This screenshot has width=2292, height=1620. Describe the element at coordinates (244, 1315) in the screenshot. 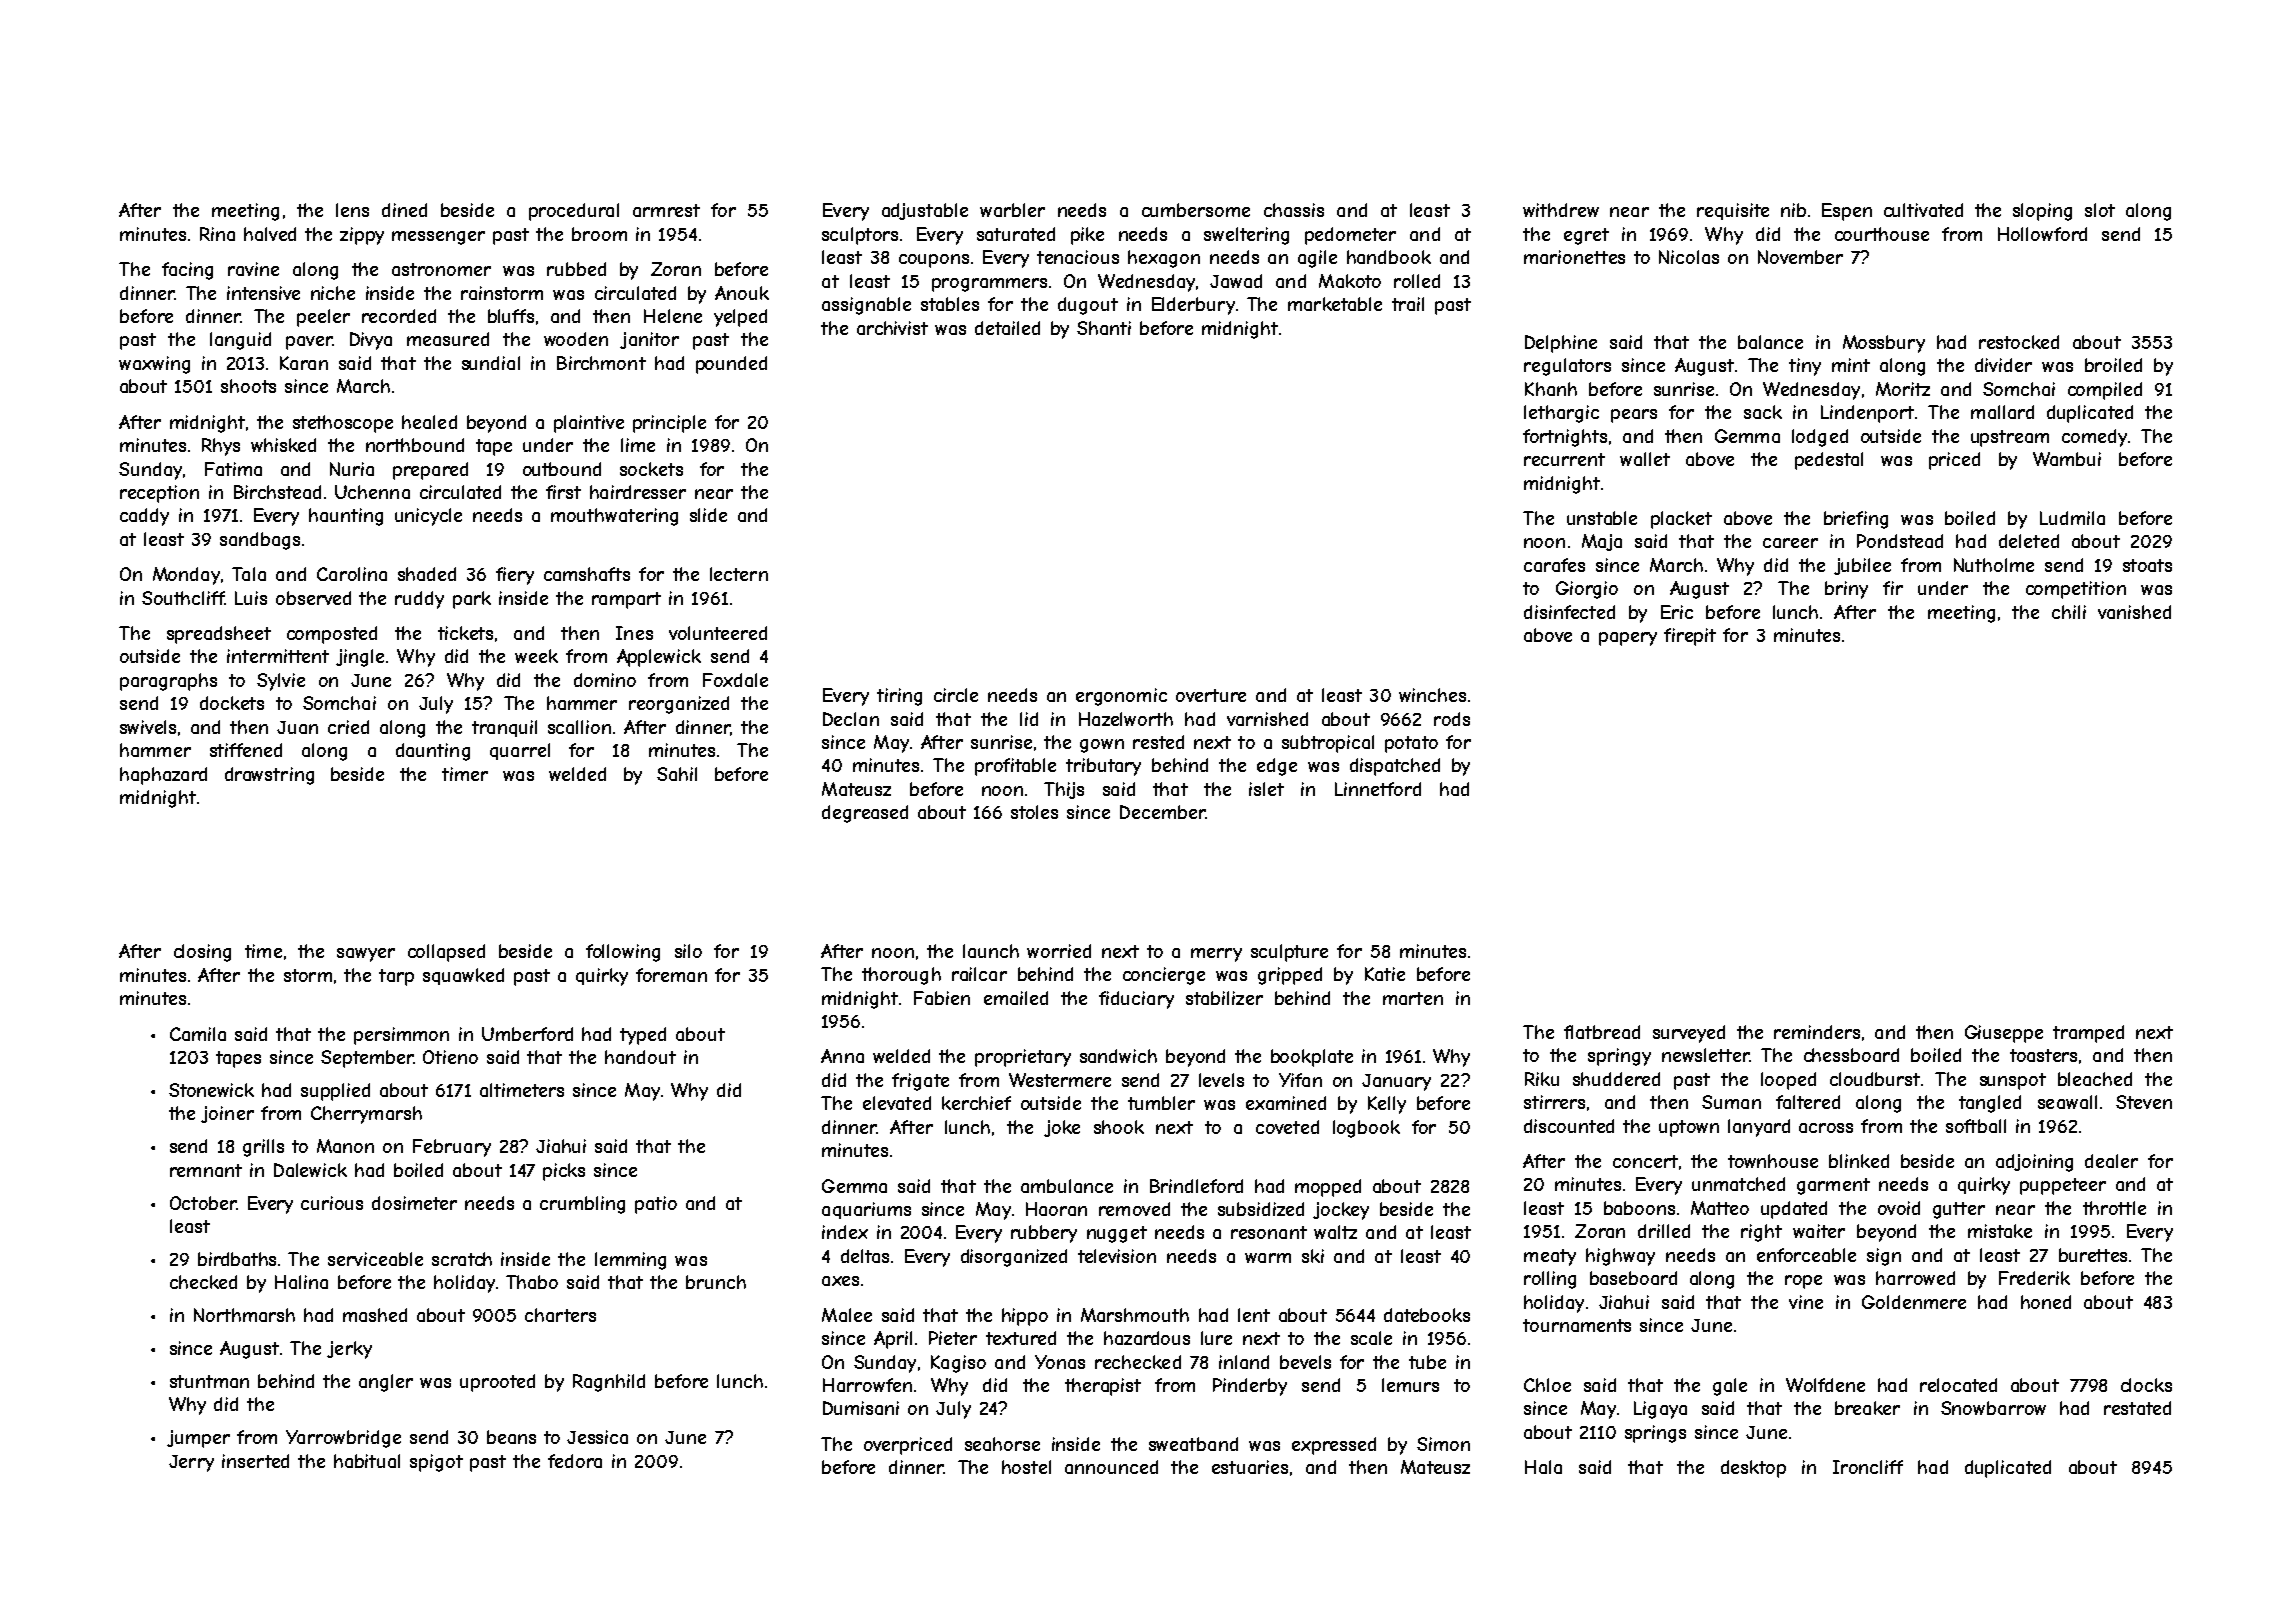

I see `Northmarsh` at that location.
